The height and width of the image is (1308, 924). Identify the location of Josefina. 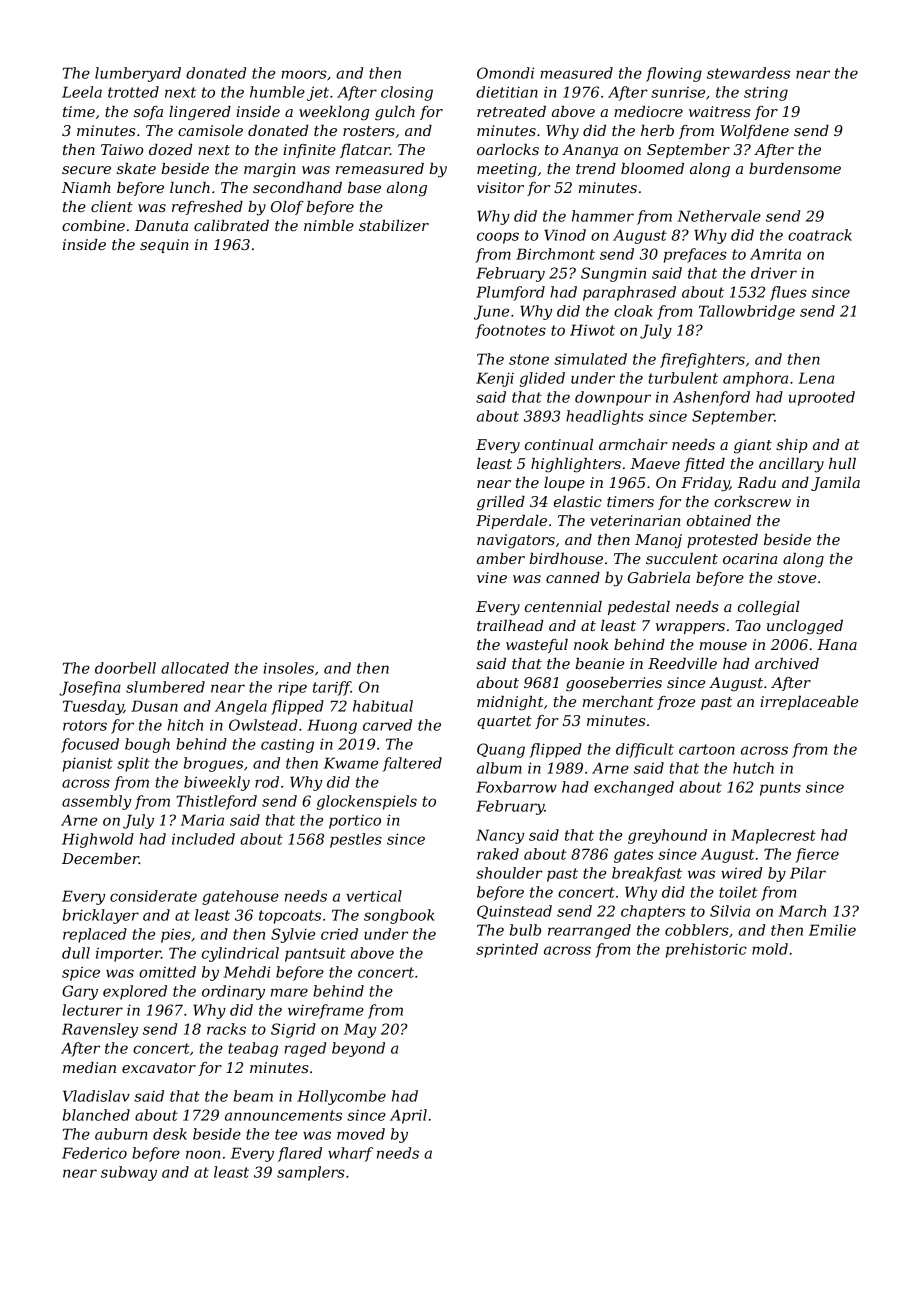
(90, 688).
